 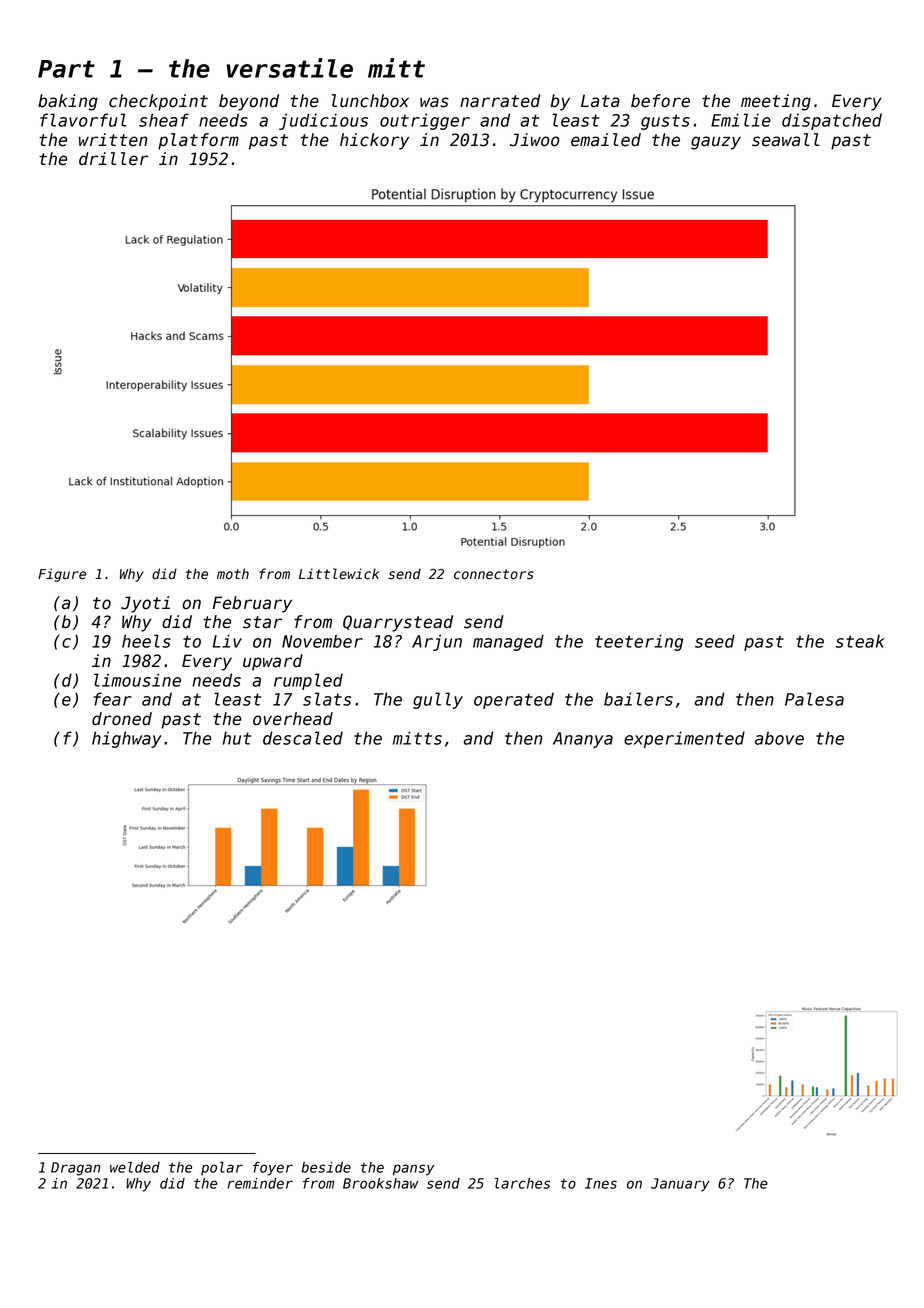 What do you see at coordinates (76, 1169) in the page?
I see `Dragan` at bounding box center [76, 1169].
